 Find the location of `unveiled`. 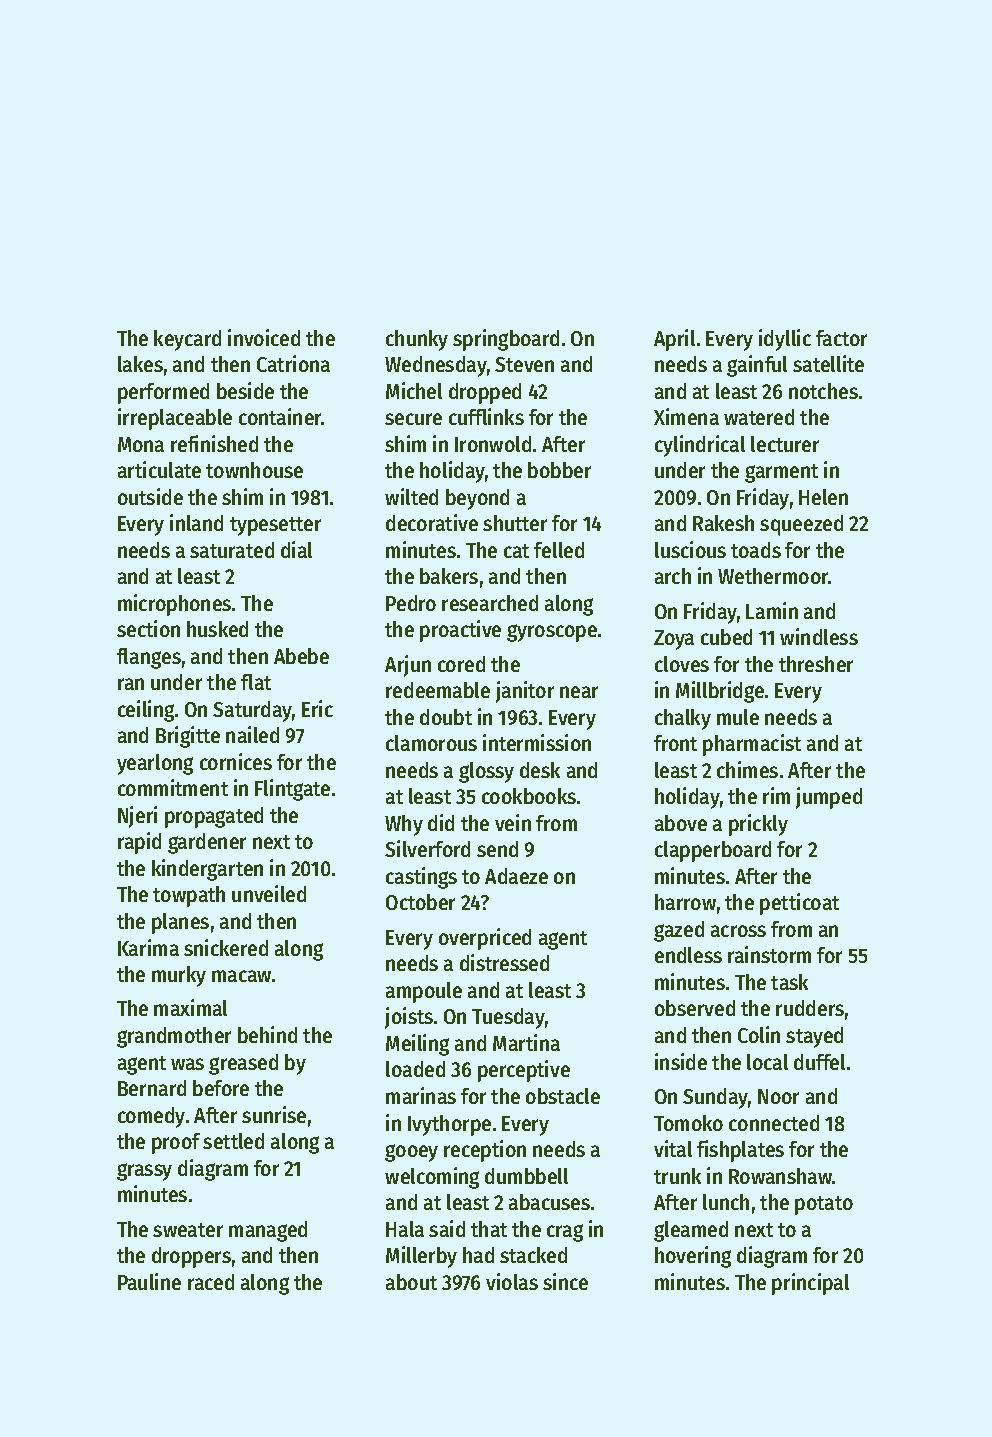

unveiled is located at coordinates (269, 893).
